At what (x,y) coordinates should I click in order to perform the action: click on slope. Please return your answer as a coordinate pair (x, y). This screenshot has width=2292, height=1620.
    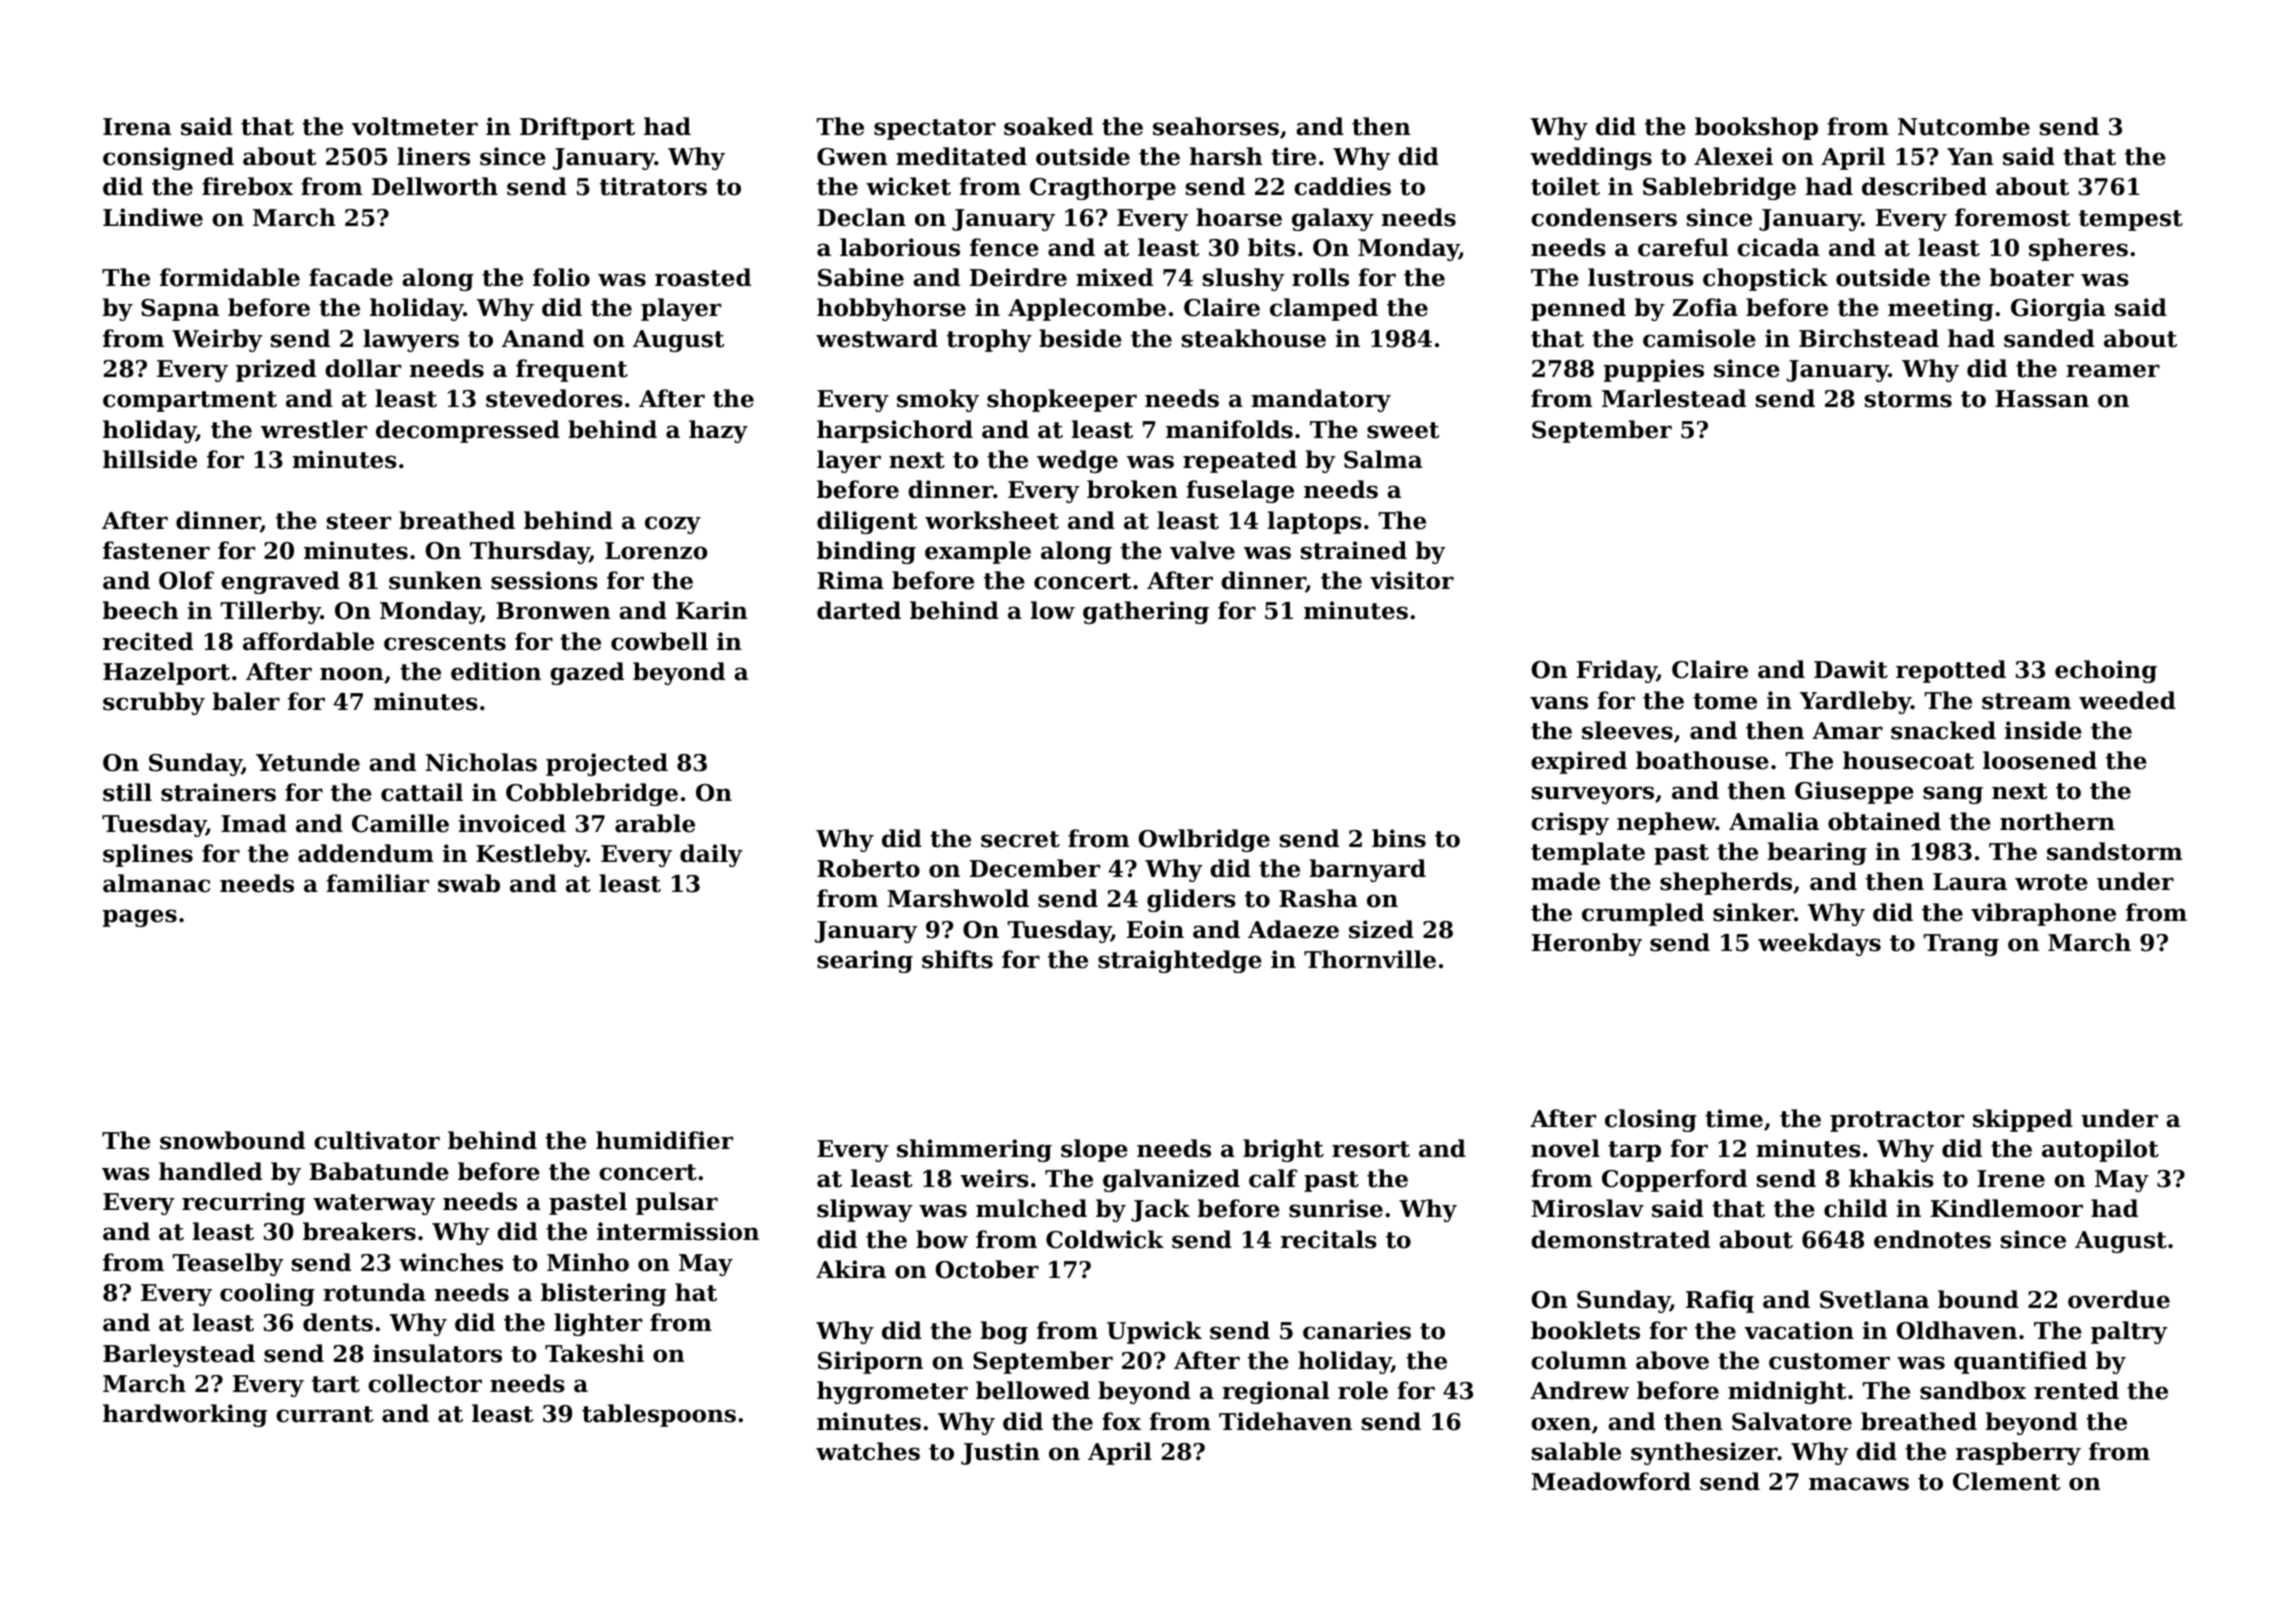
    Looking at the image, I should click on (1094, 1150).
